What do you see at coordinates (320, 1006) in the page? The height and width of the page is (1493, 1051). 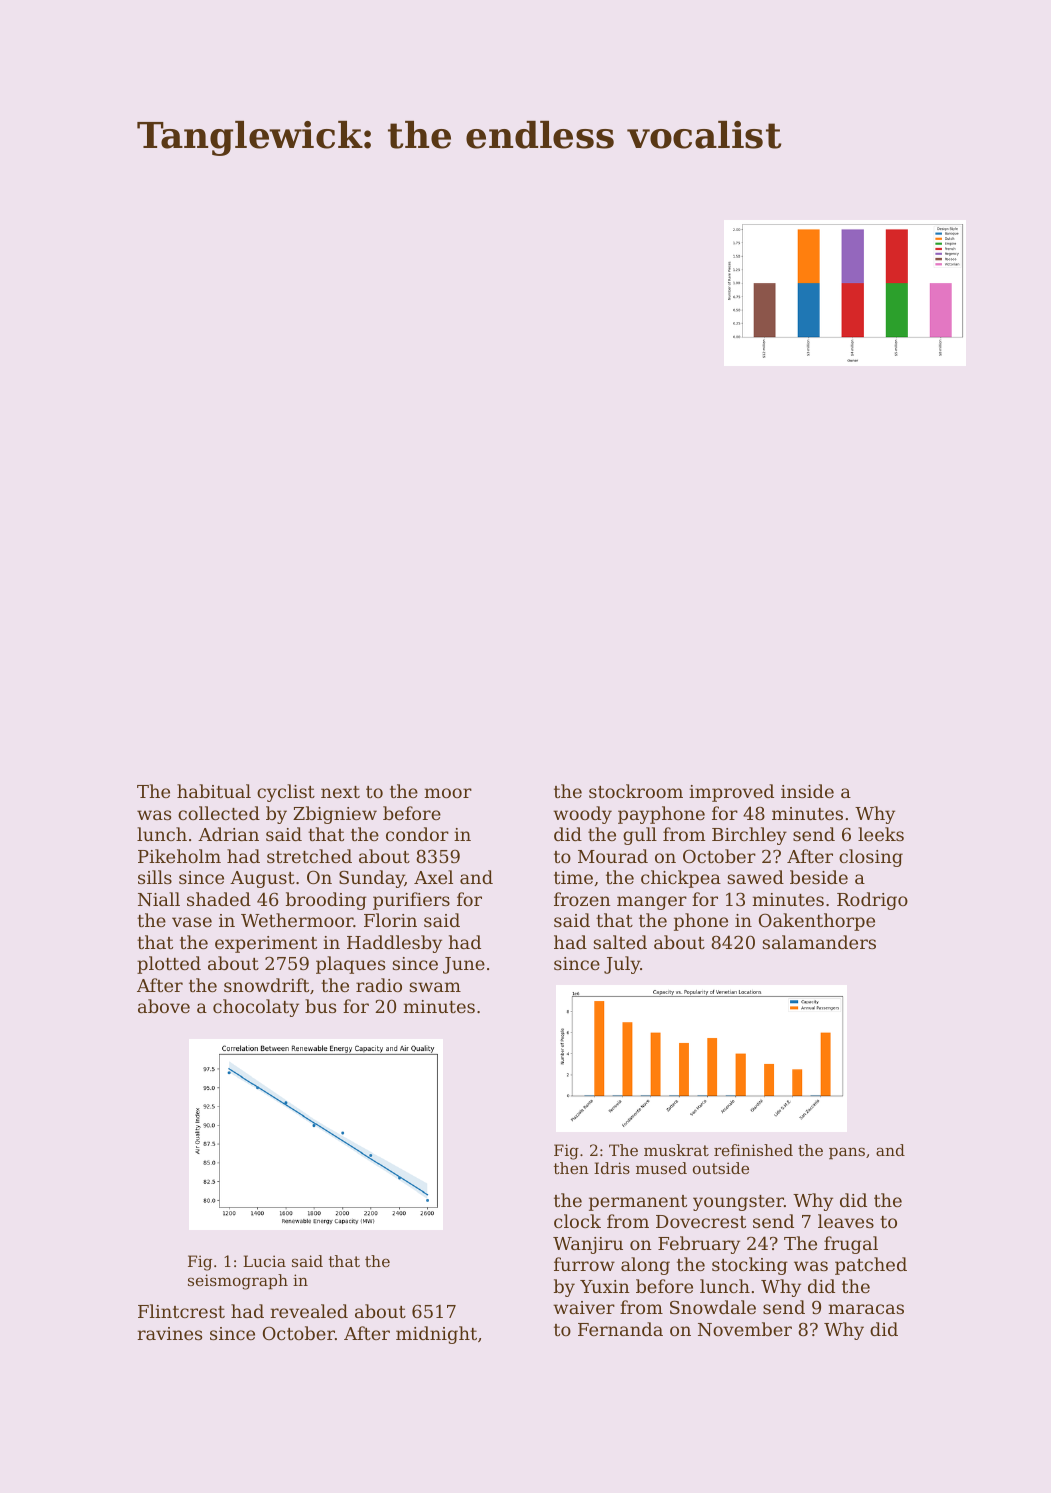 I see `bus` at bounding box center [320, 1006].
